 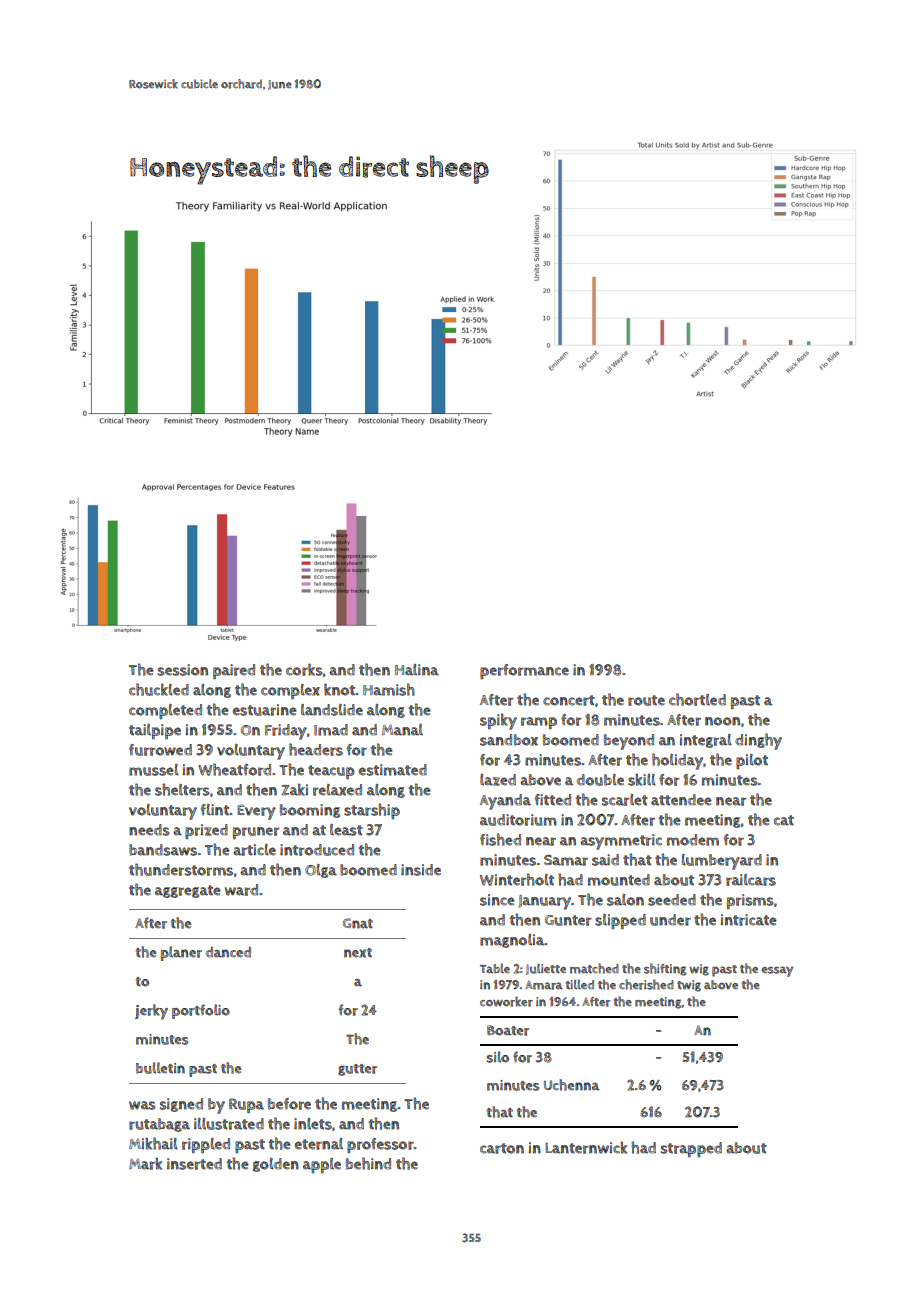 I want to click on Uchenna, so click(x=572, y=1085).
